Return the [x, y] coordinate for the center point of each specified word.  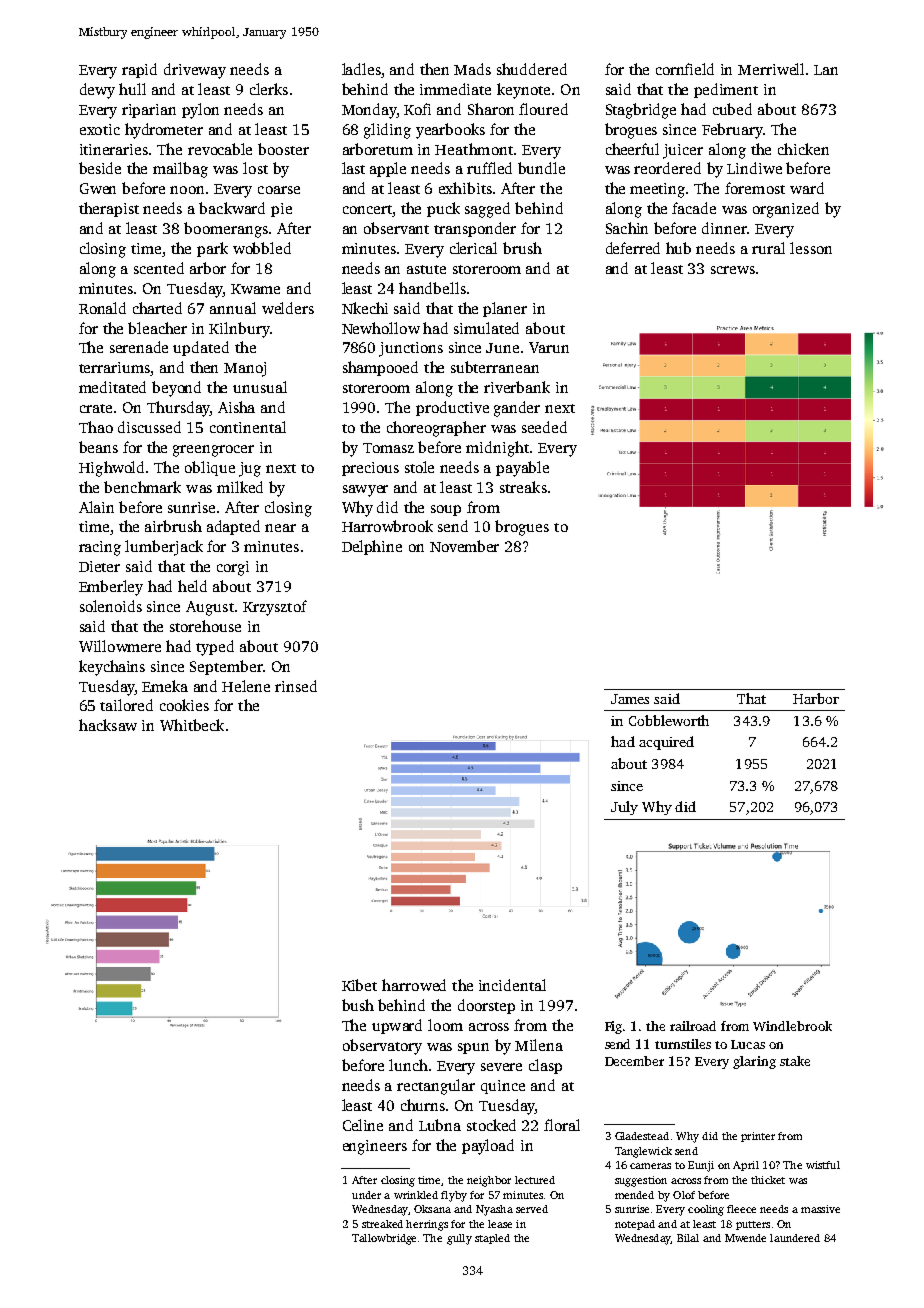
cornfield [685, 69]
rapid [139, 70]
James [630, 699]
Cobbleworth [669, 720]
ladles [361, 69]
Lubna [440, 1125]
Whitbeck [192, 725]
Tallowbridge [384, 1239]
